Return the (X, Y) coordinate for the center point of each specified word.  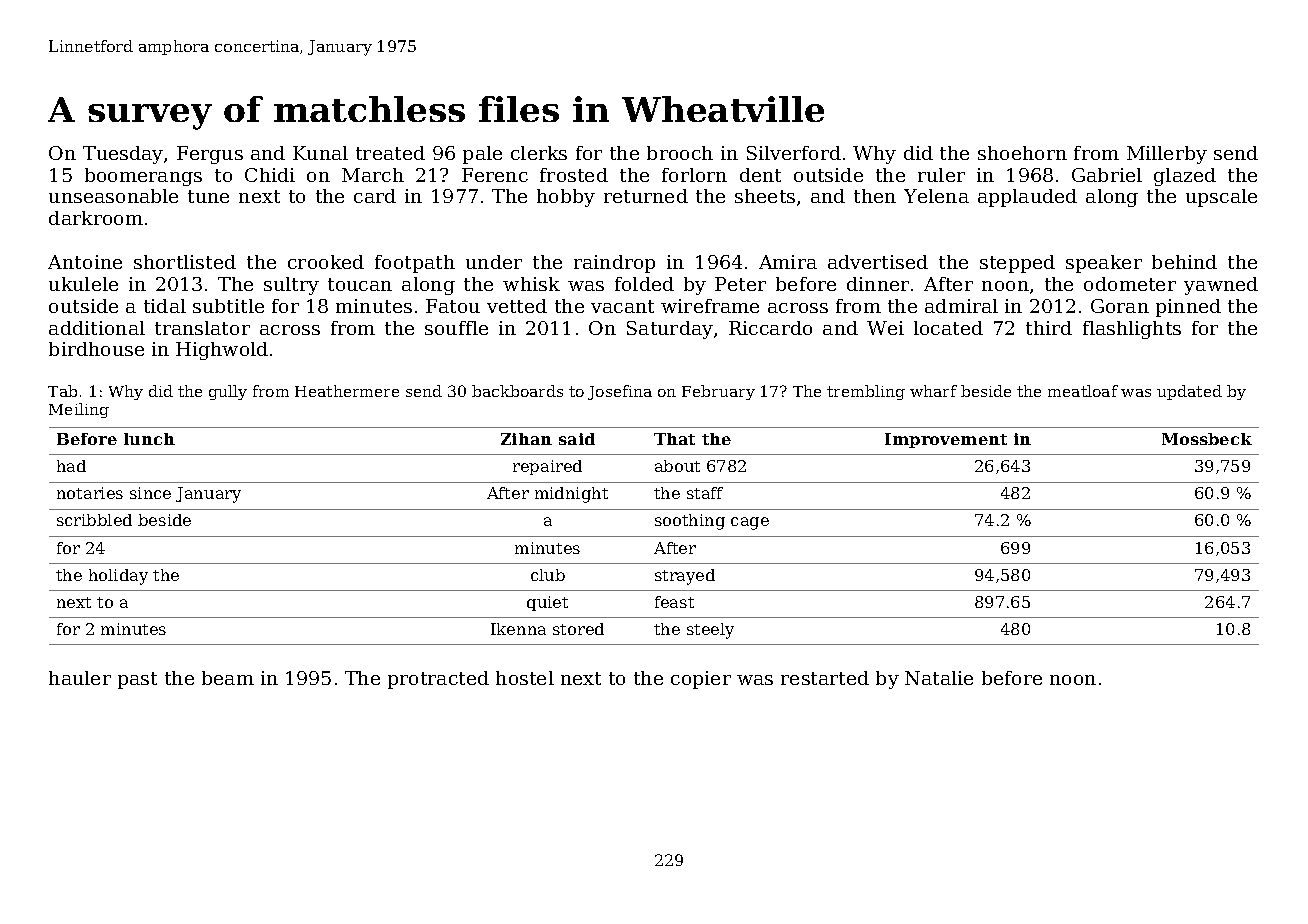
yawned (1221, 286)
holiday (118, 577)
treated (390, 153)
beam (228, 678)
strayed (685, 577)
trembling (866, 392)
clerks (539, 153)
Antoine (85, 262)
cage (750, 523)
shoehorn (1022, 153)
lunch (149, 439)
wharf (933, 391)
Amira (788, 262)
